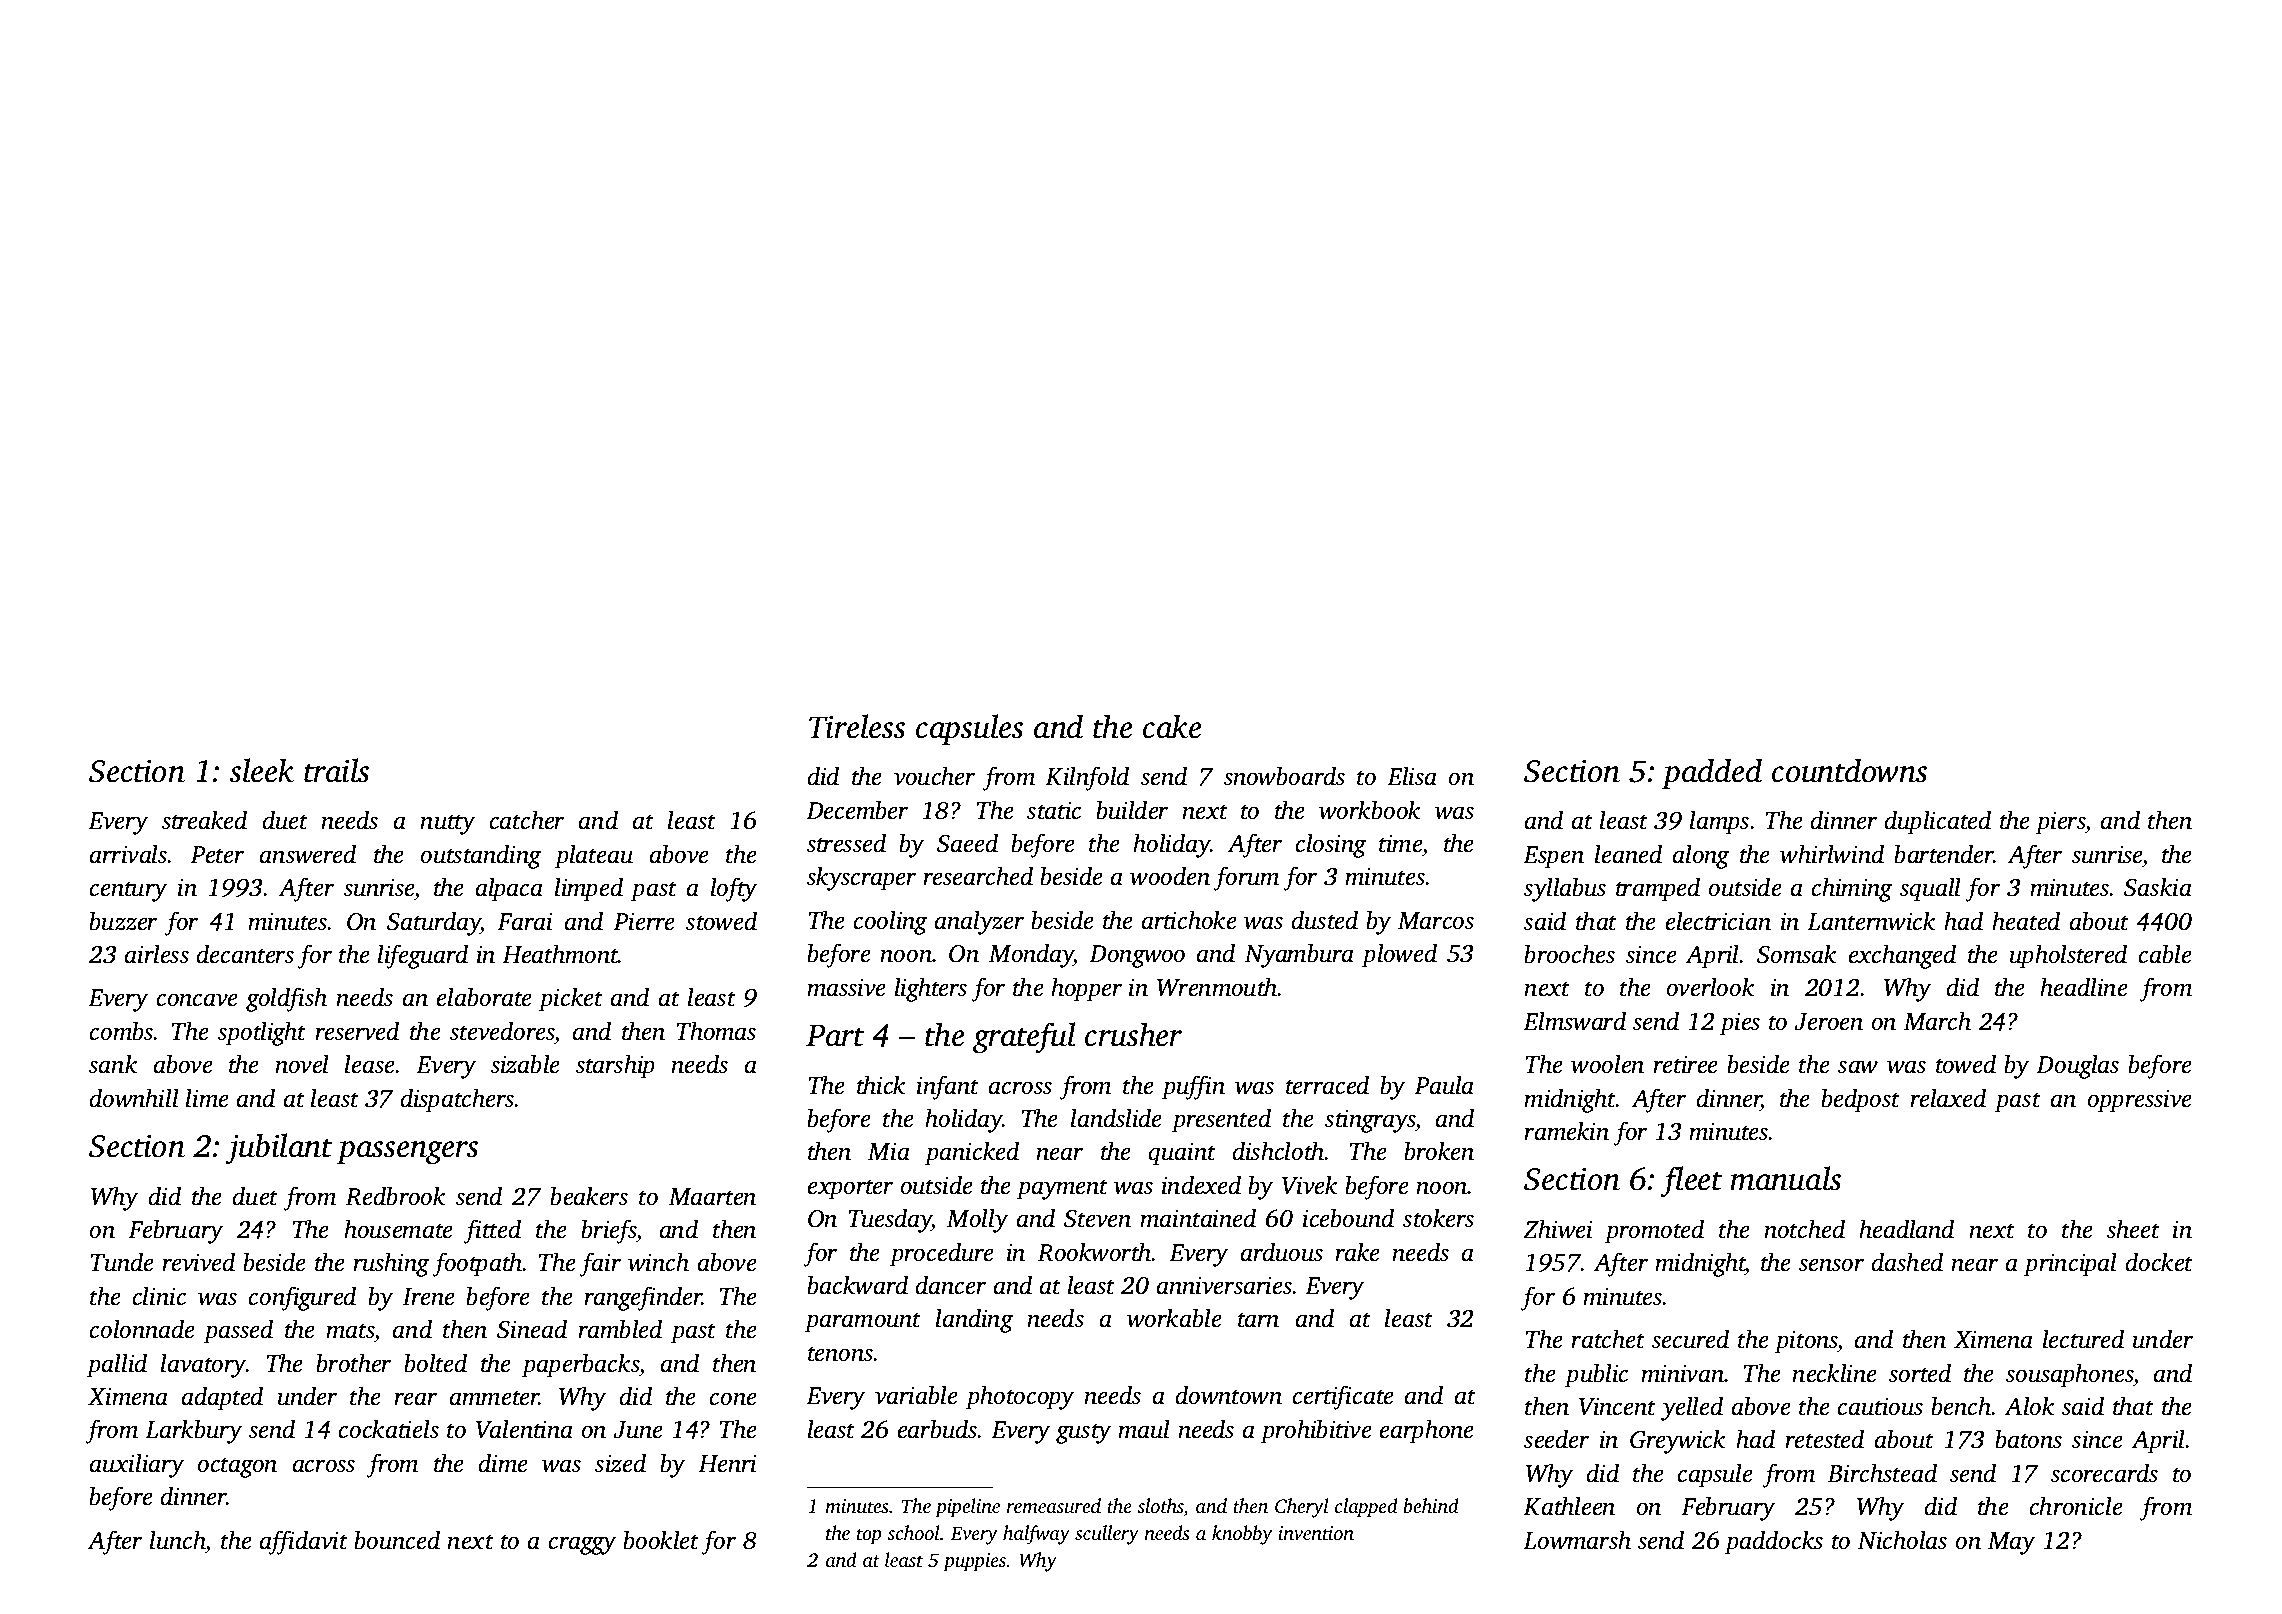 This image has height=1614, width=2282. What do you see at coordinates (2084, 987) in the image?
I see `headline` at bounding box center [2084, 987].
